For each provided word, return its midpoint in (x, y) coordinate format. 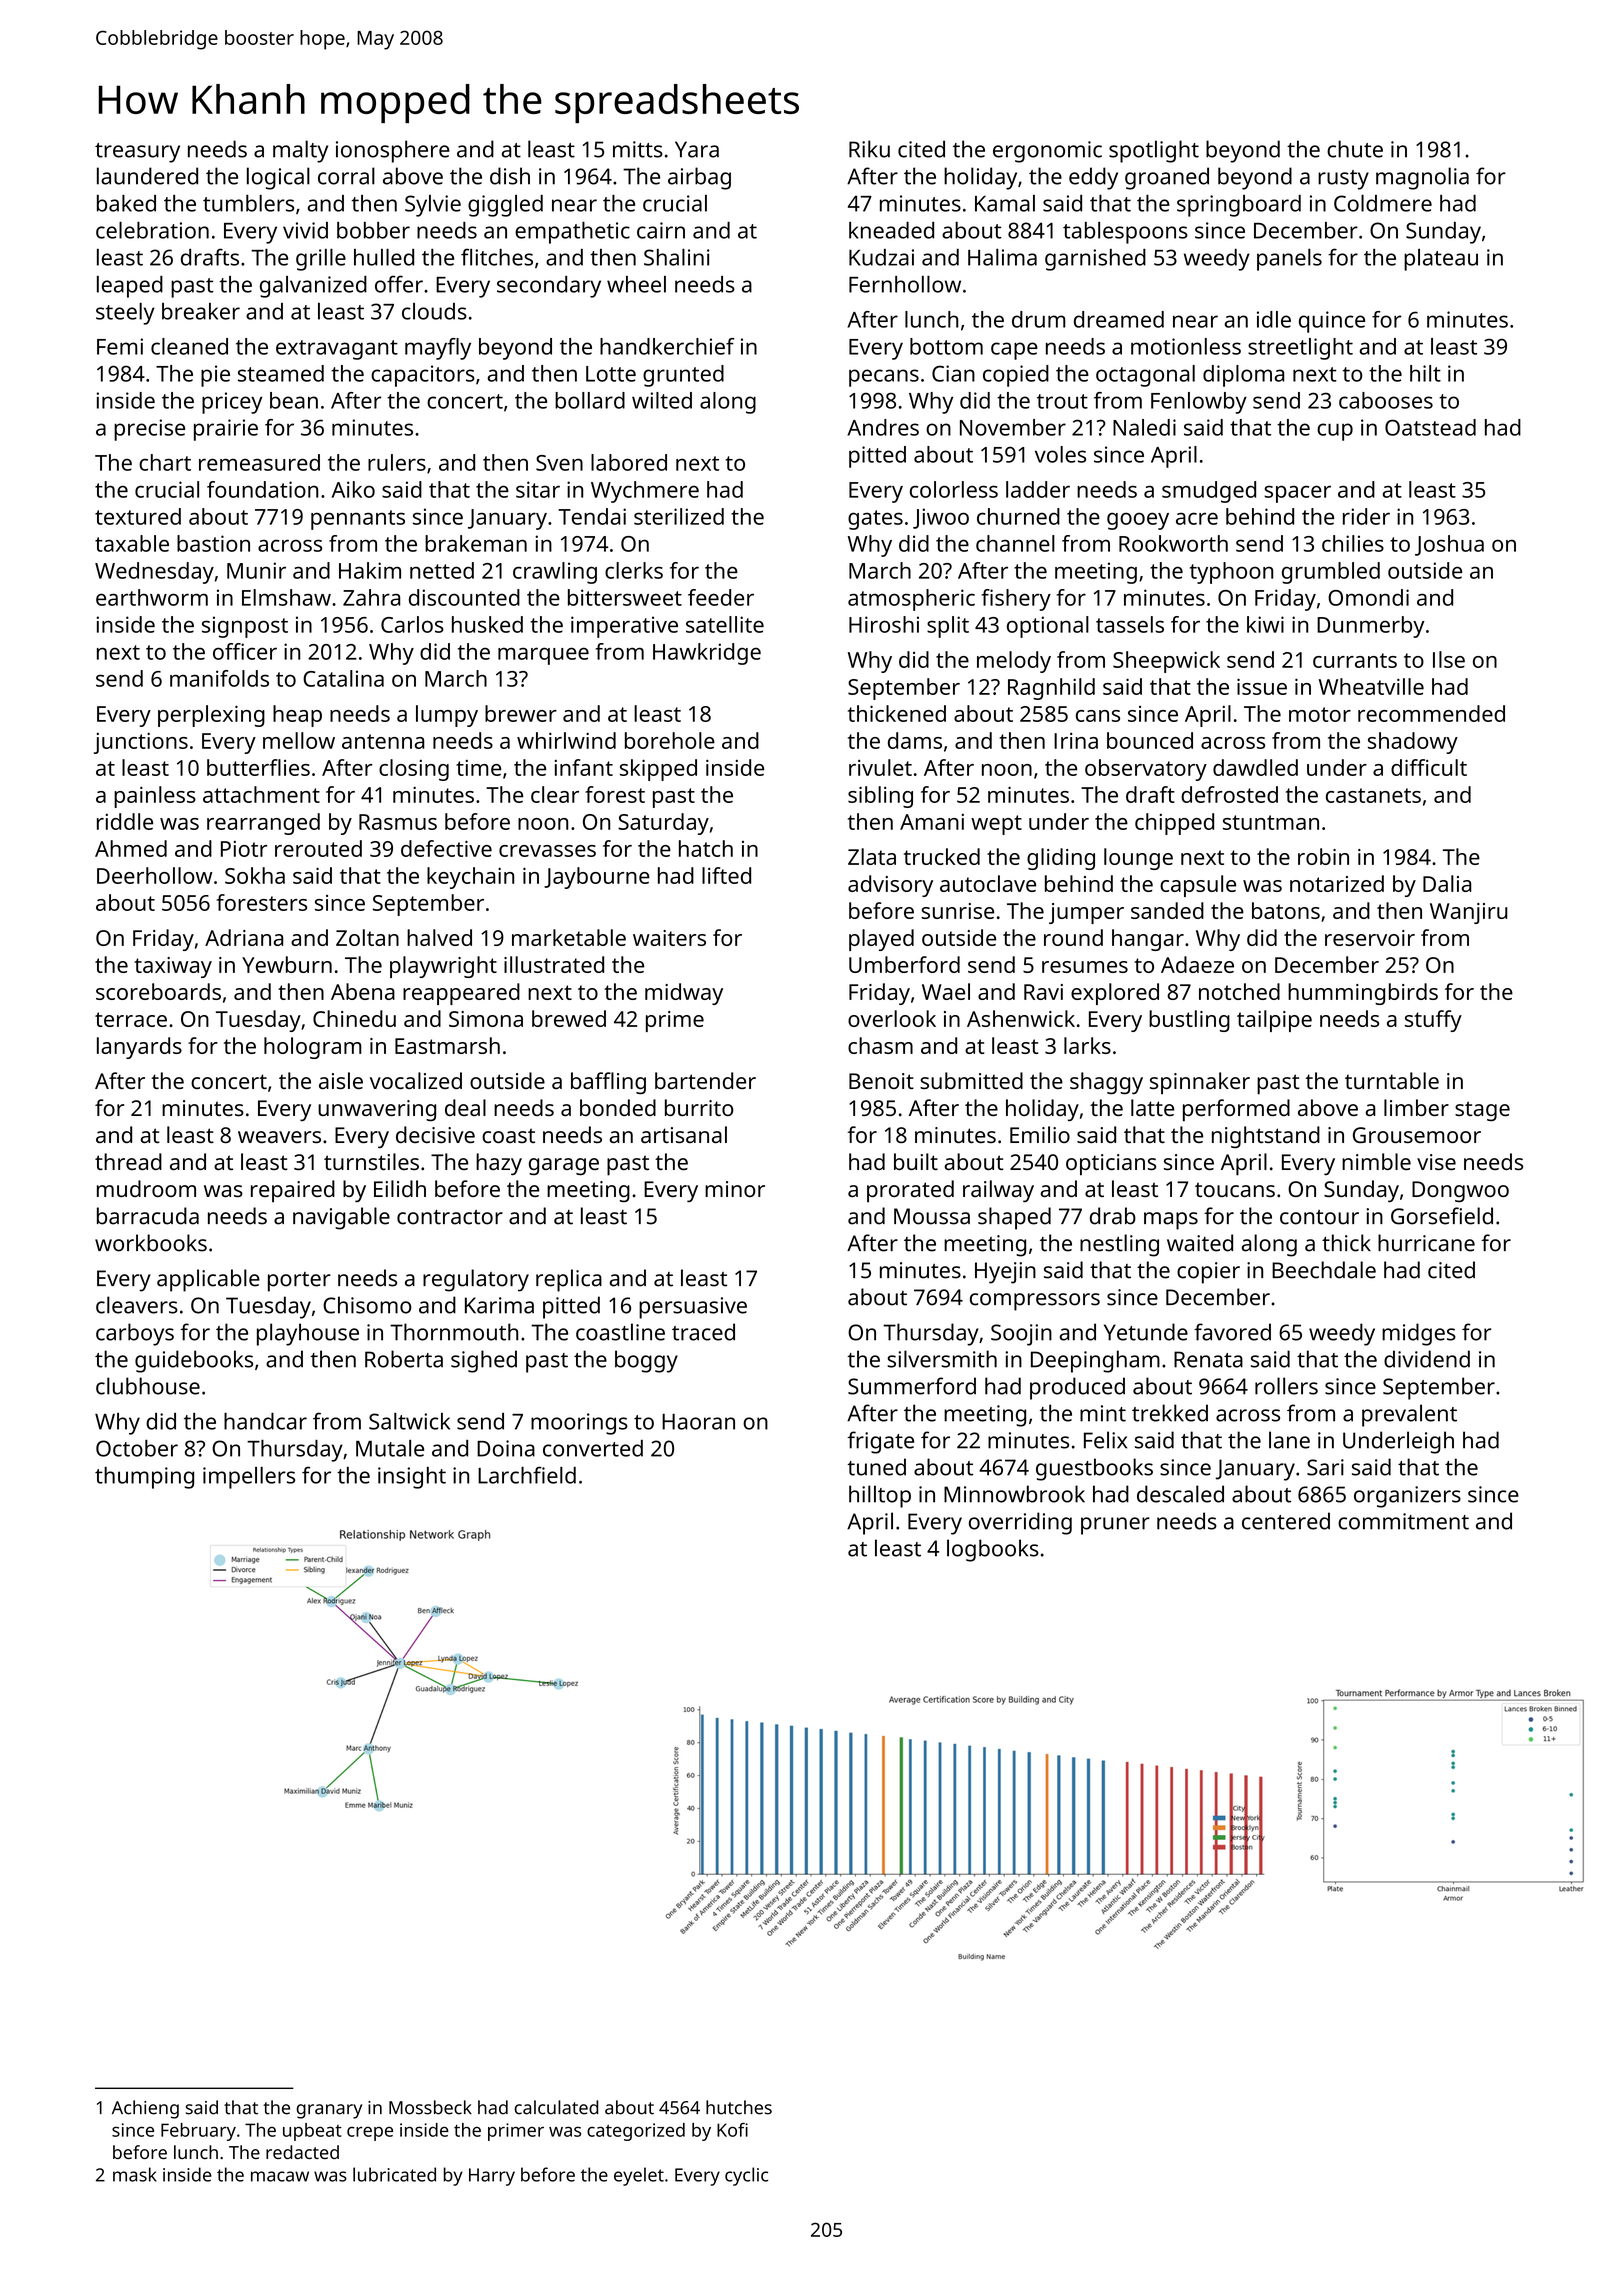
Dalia (1447, 883)
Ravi (1043, 992)
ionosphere (393, 151)
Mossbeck (430, 2107)
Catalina (343, 678)
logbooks (993, 1550)
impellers (249, 1478)
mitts (638, 149)
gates (875, 520)
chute (1355, 149)
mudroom (146, 1188)
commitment (1403, 1521)
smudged (1209, 492)
